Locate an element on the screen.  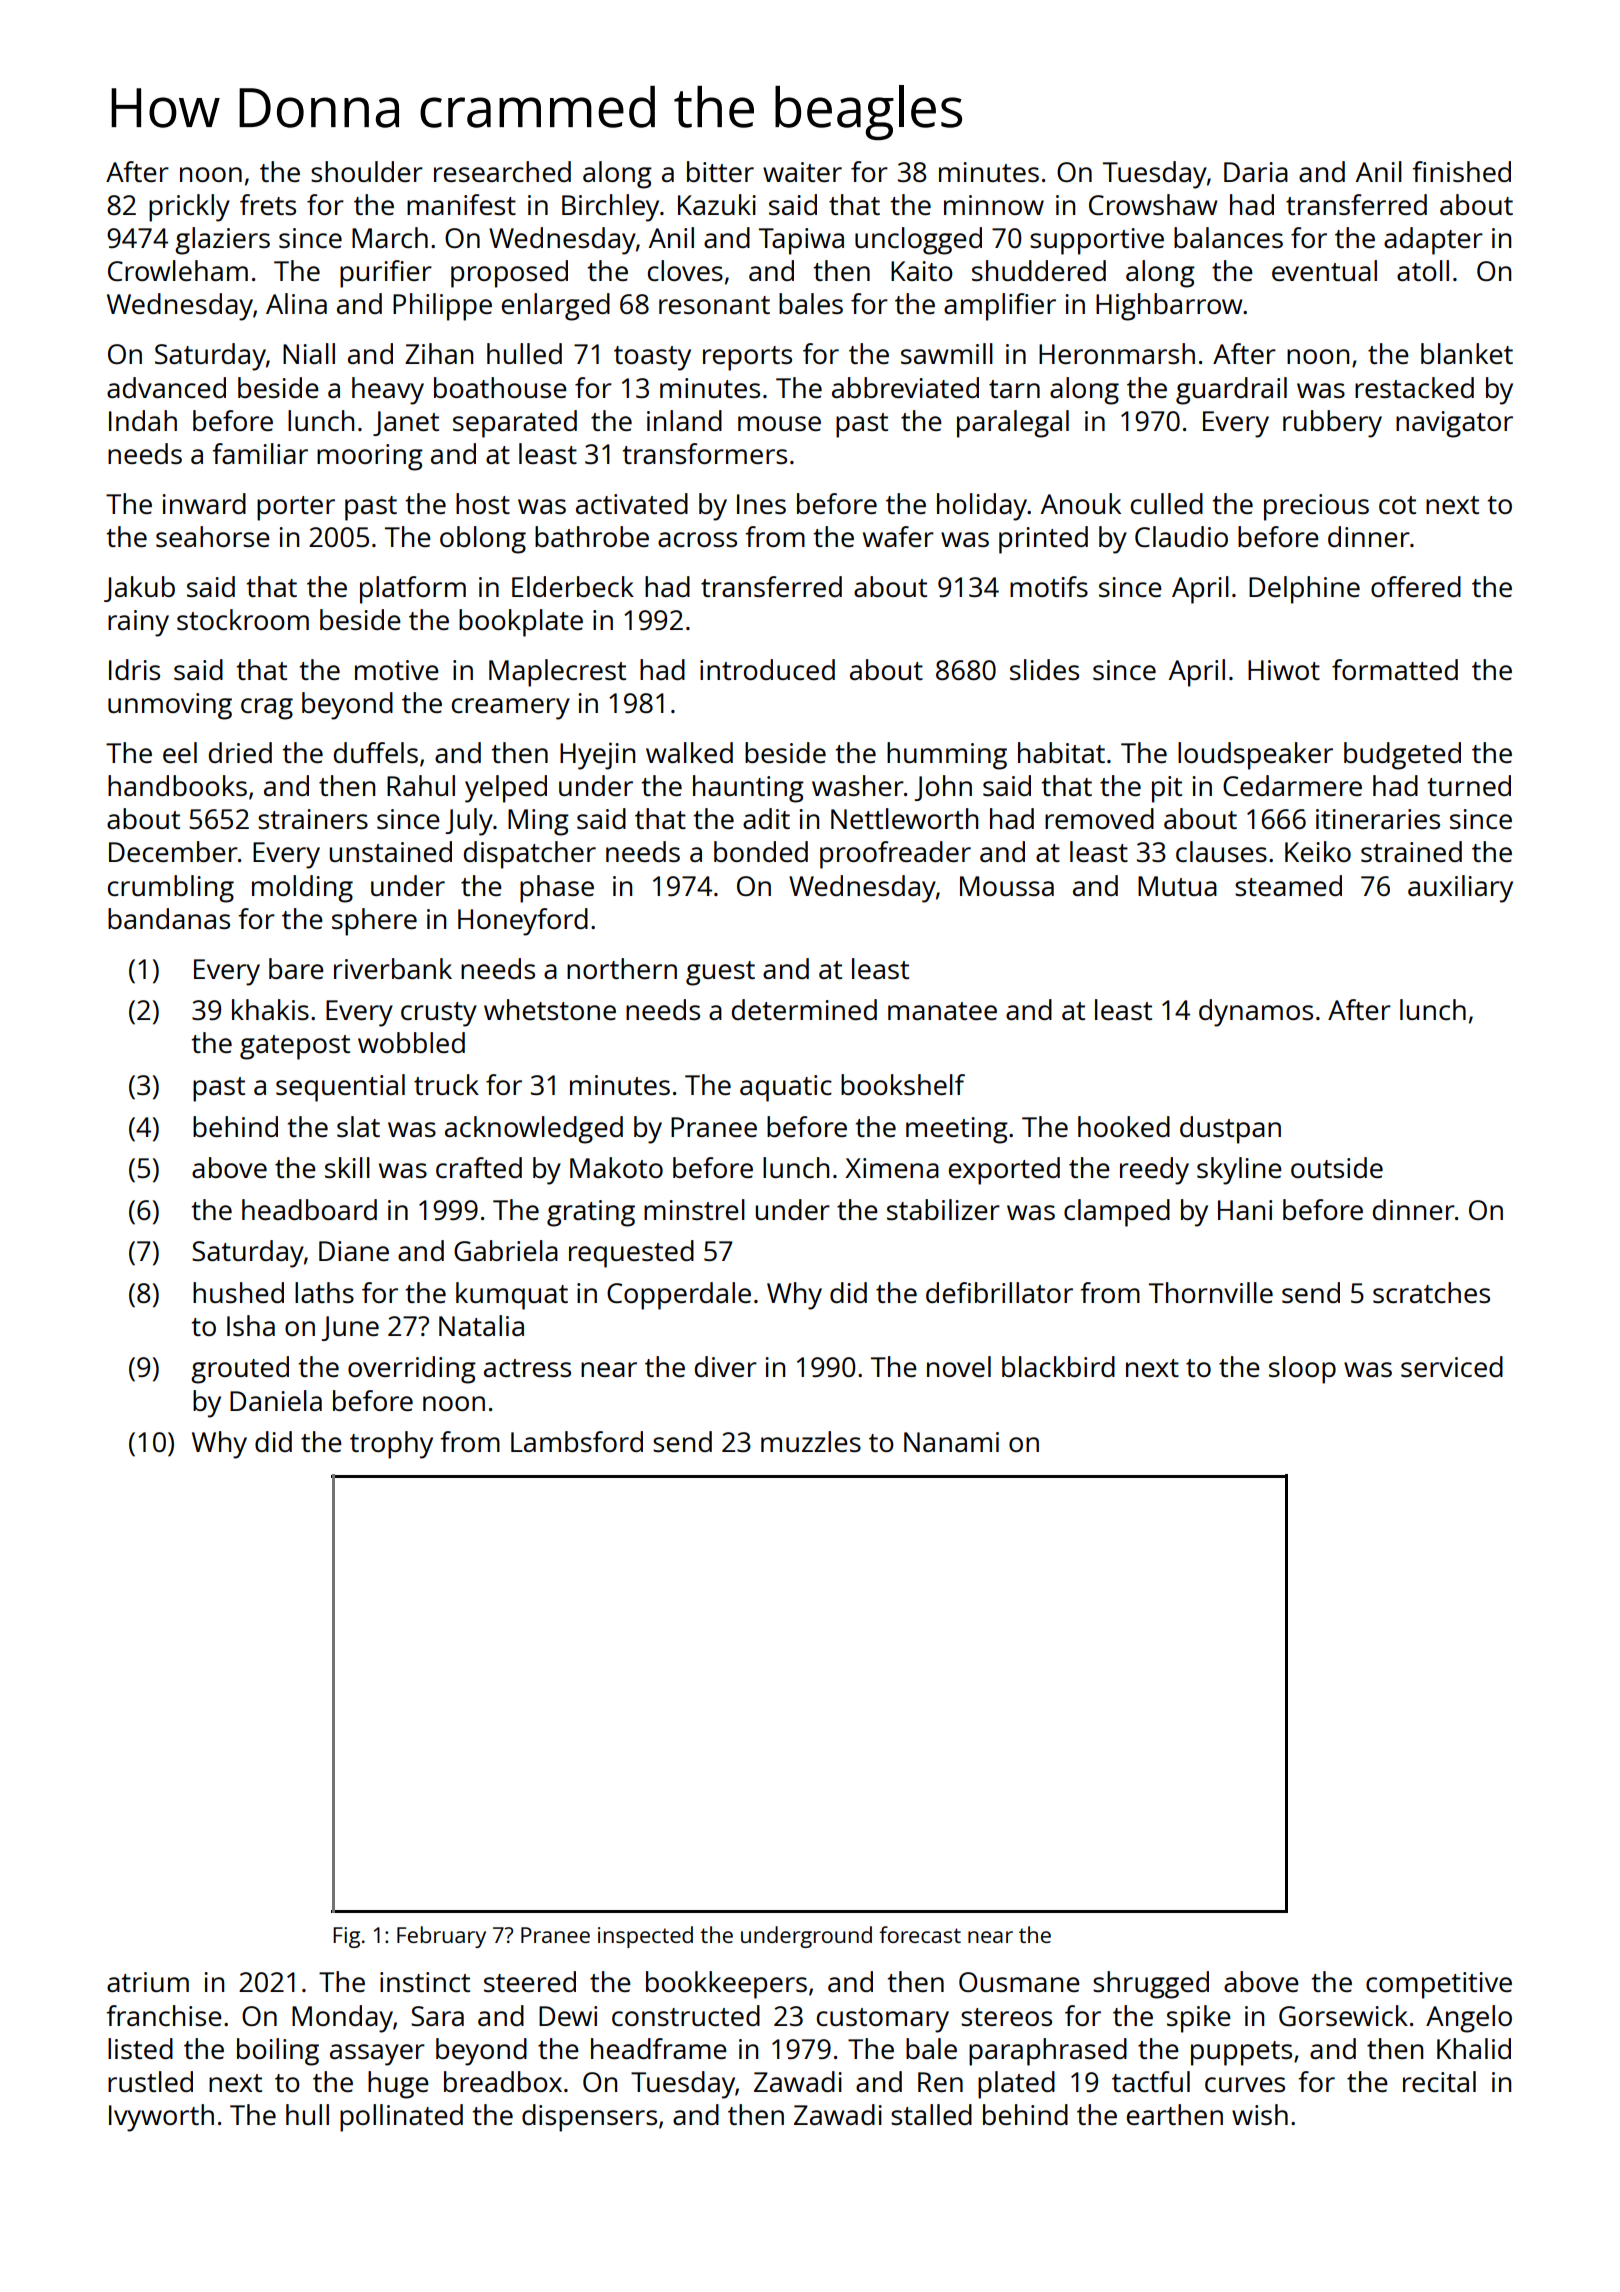
wish is located at coordinates (1260, 2114).
